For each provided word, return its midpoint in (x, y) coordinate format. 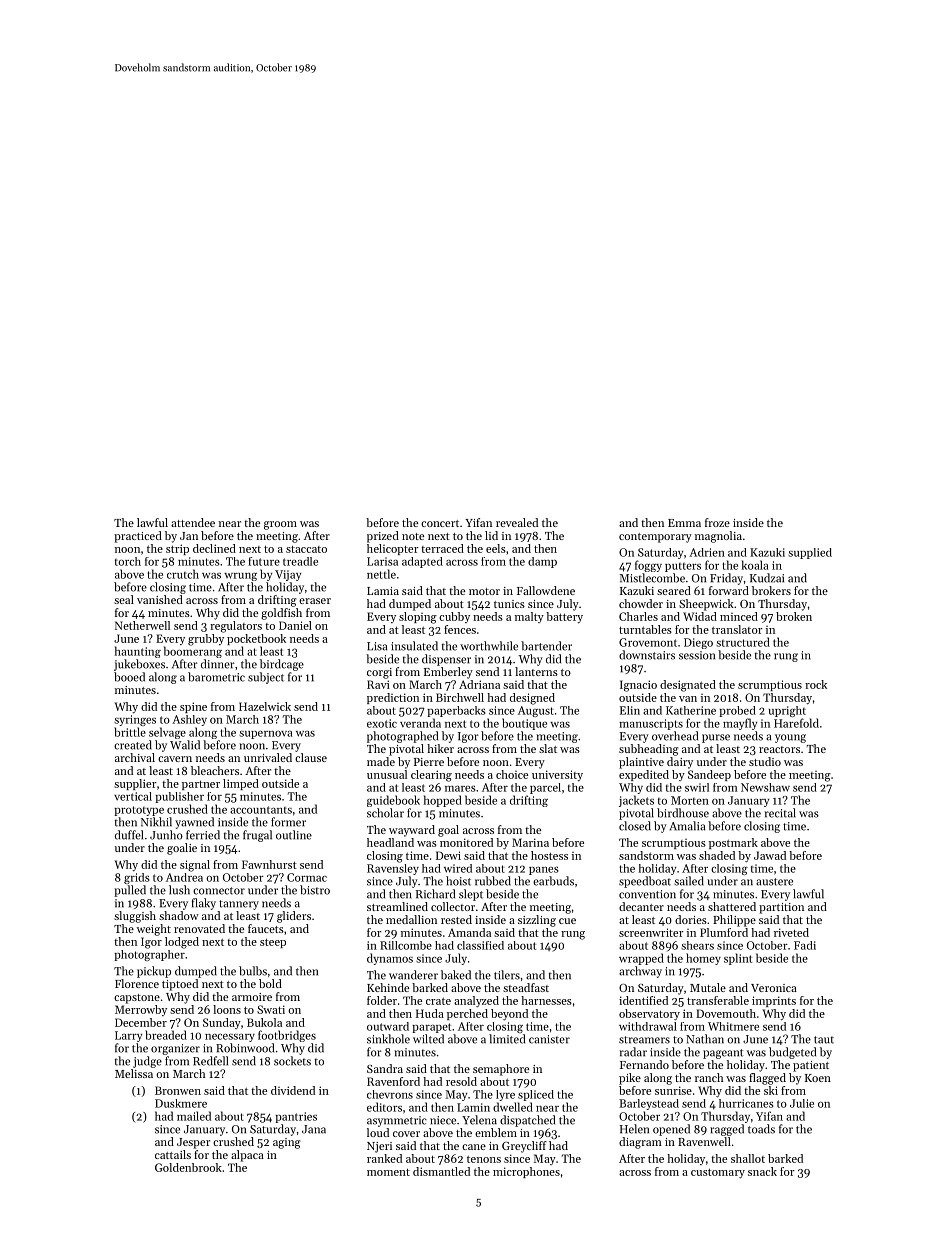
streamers (644, 1040)
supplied (810, 553)
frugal (257, 836)
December (141, 1022)
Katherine (691, 710)
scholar (385, 813)
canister (549, 1039)
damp (542, 562)
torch (128, 561)
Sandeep (709, 775)
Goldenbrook (188, 1167)
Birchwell (460, 697)
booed (129, 677)
